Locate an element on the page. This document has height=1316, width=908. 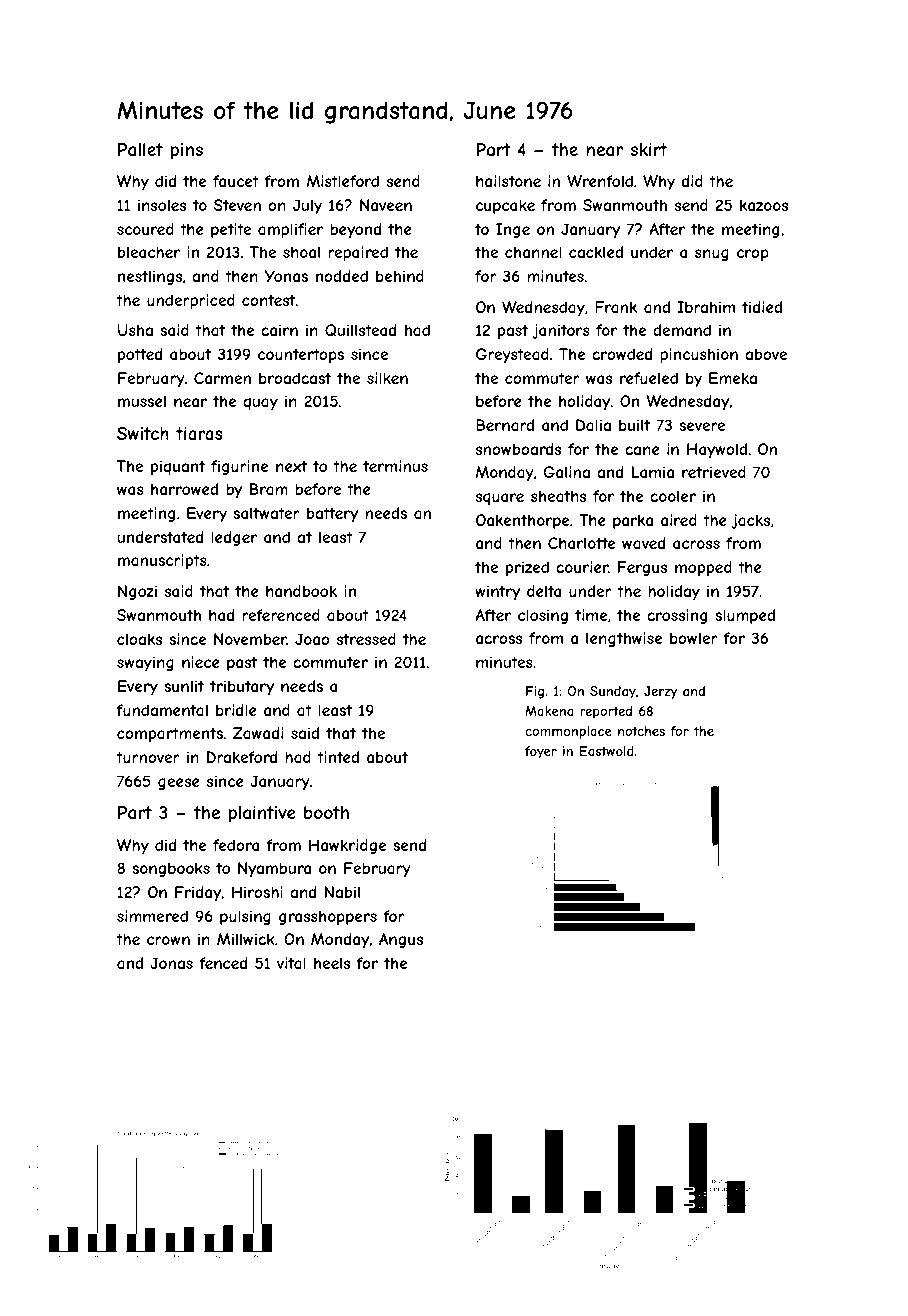
cane is located at coordinates (642, 450).
